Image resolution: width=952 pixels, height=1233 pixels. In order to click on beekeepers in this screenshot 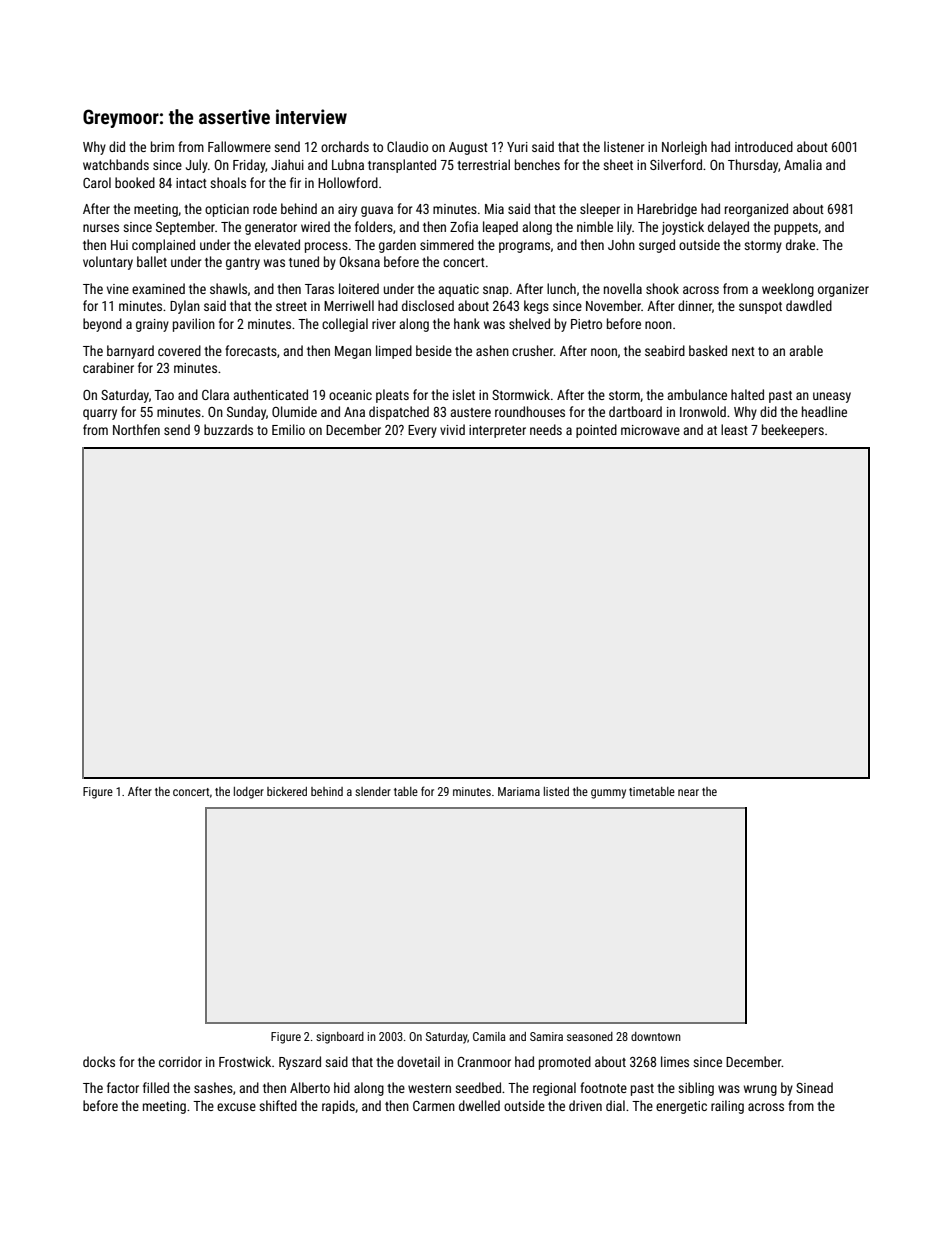, I will do `click(793, 431)`.
